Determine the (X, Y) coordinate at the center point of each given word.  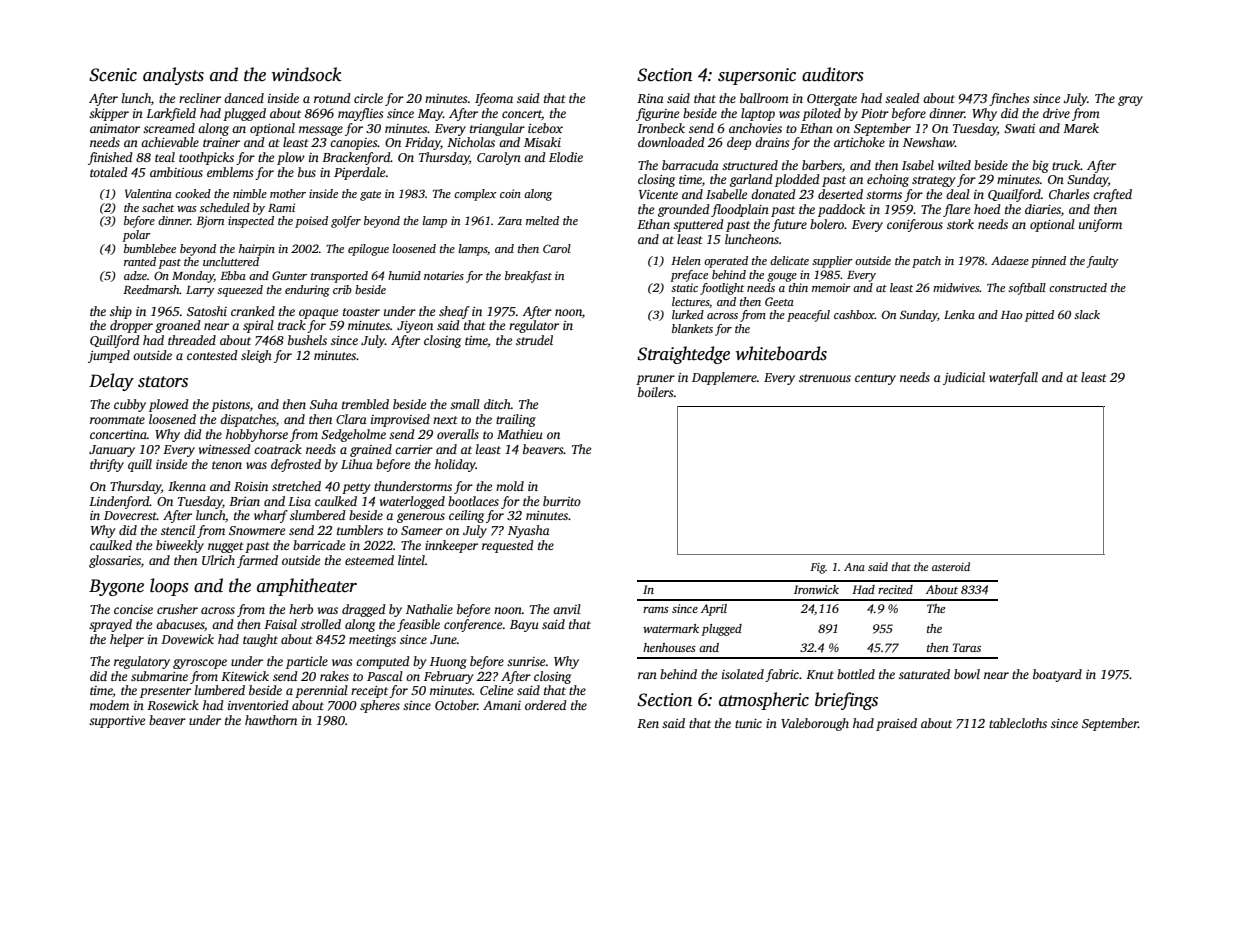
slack (1087, 314)
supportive (117, 722)
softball (1027, 289)
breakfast (528, 277)
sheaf (454, 312)
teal (165, 157)
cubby (130, 405)
